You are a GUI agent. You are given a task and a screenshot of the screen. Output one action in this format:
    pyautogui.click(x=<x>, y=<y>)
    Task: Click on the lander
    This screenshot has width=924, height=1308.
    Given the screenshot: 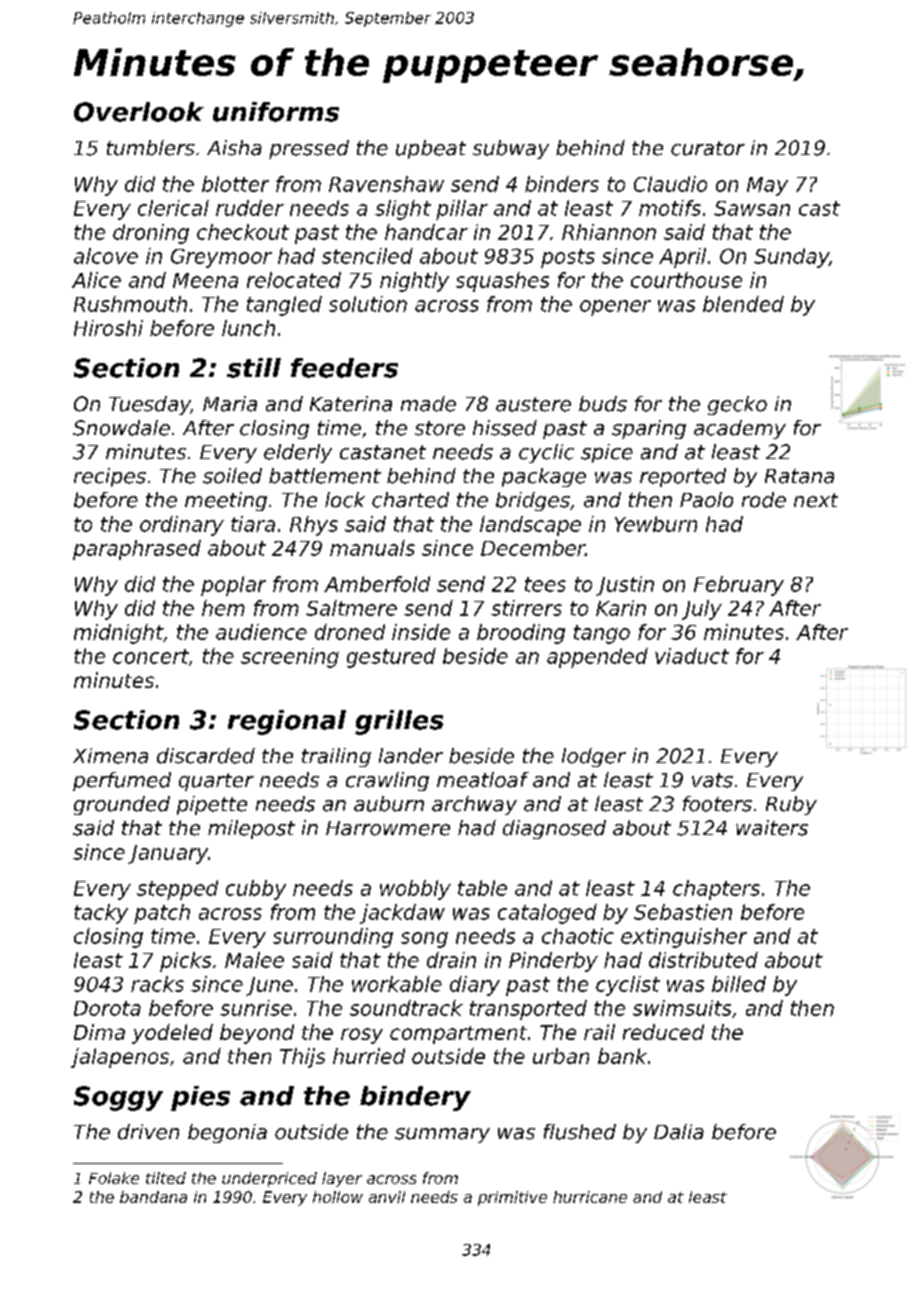 What is the action you would take?
    pyautogui.click(x=411, y=756)
